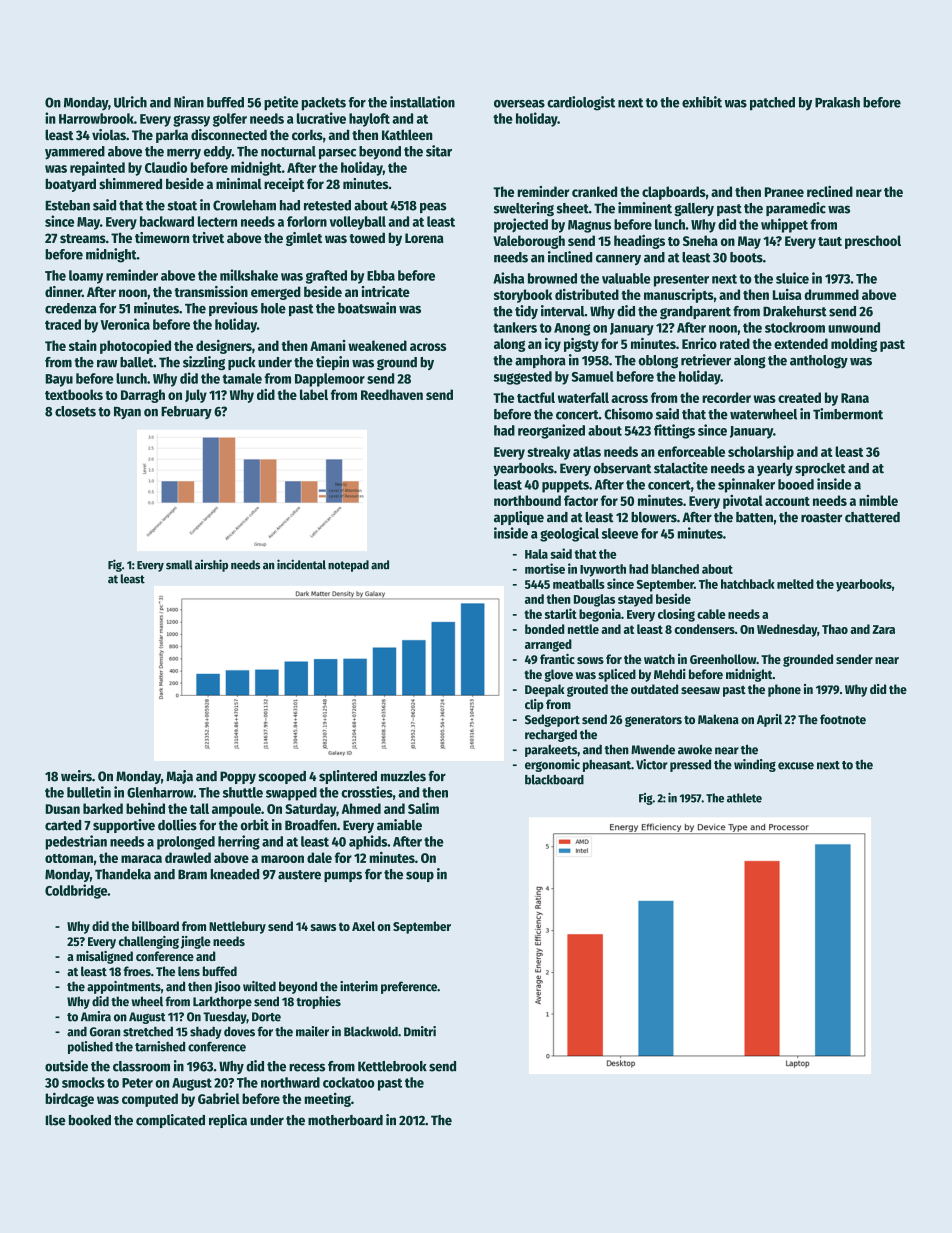 The height and width of the screenshot is (1233, 952). Describe the element at coordinates (96, 118) in the screenshot. I see `Harrowbrook` at that location.
